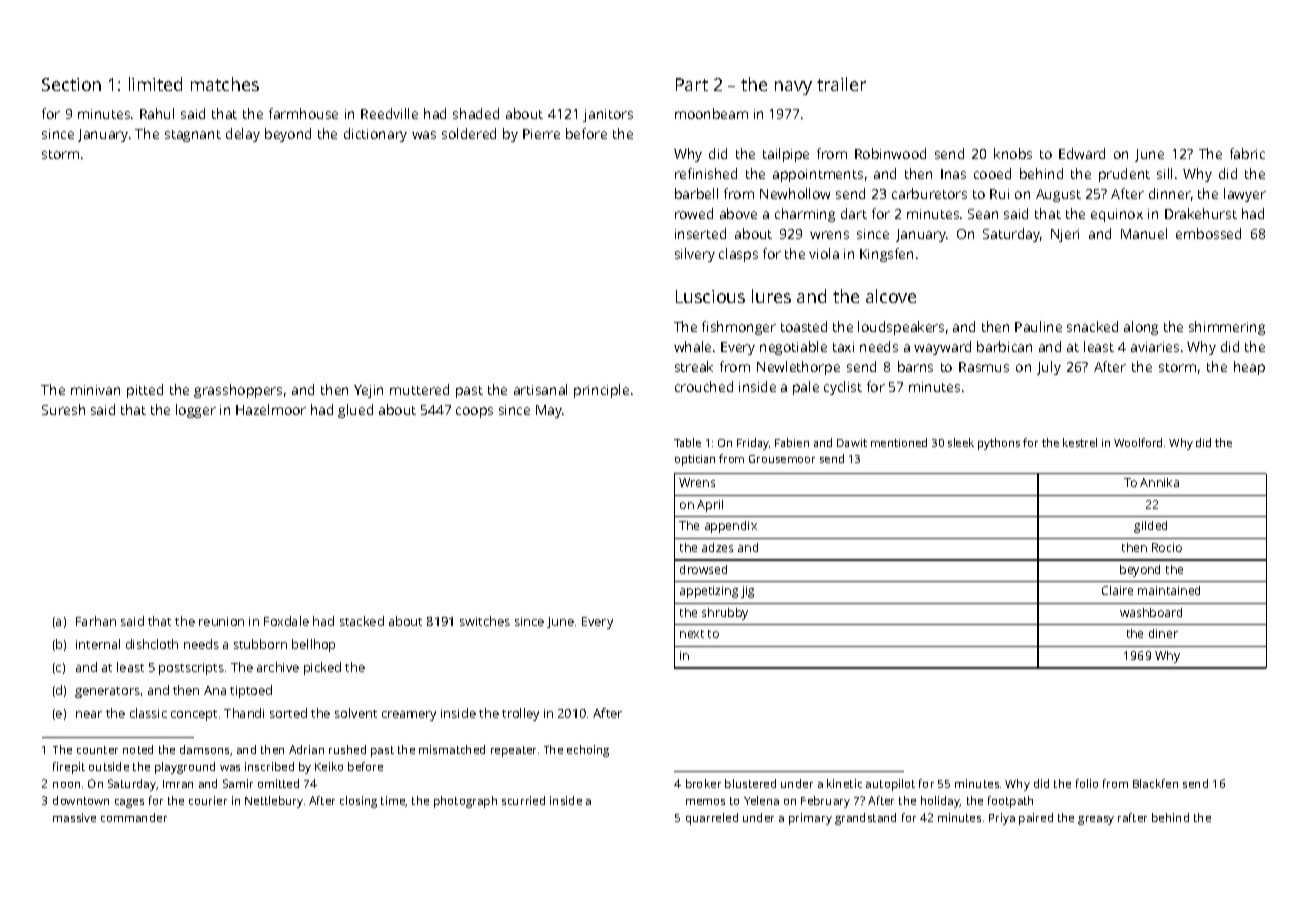 The width and height of the image is (1308, 924). I want to click on grasshoppers, so click(238, 391).
